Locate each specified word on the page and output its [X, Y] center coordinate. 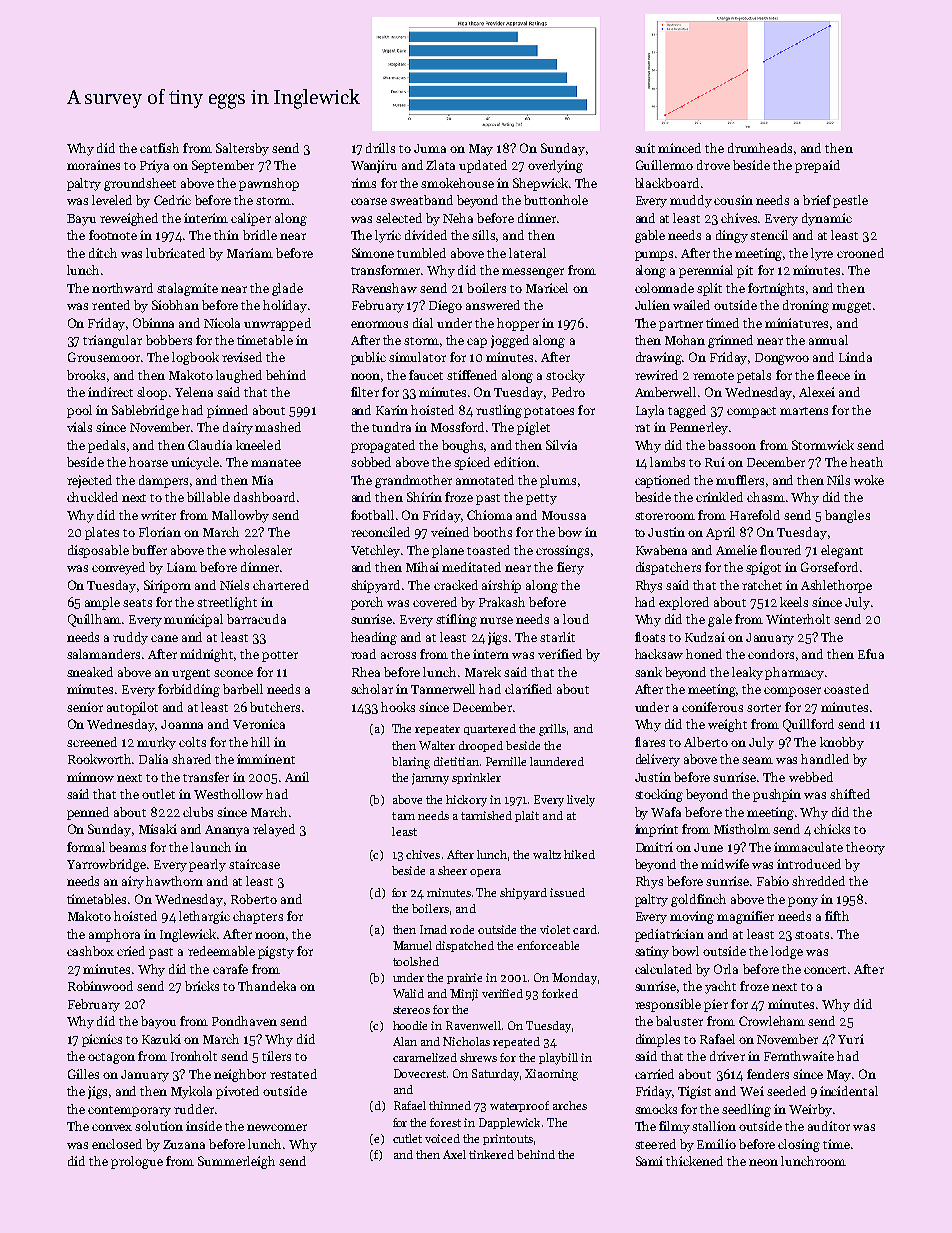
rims [363, 183]
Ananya [227, 831]
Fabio [773, 881]
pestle [850, 201]
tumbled [421, 253]
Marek [483, 672]
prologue [137, 1162]
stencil [769, 235]
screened [92, 742]
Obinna [153, 323]
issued [567, 892]
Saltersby [242, 149]
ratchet [762, 585]
